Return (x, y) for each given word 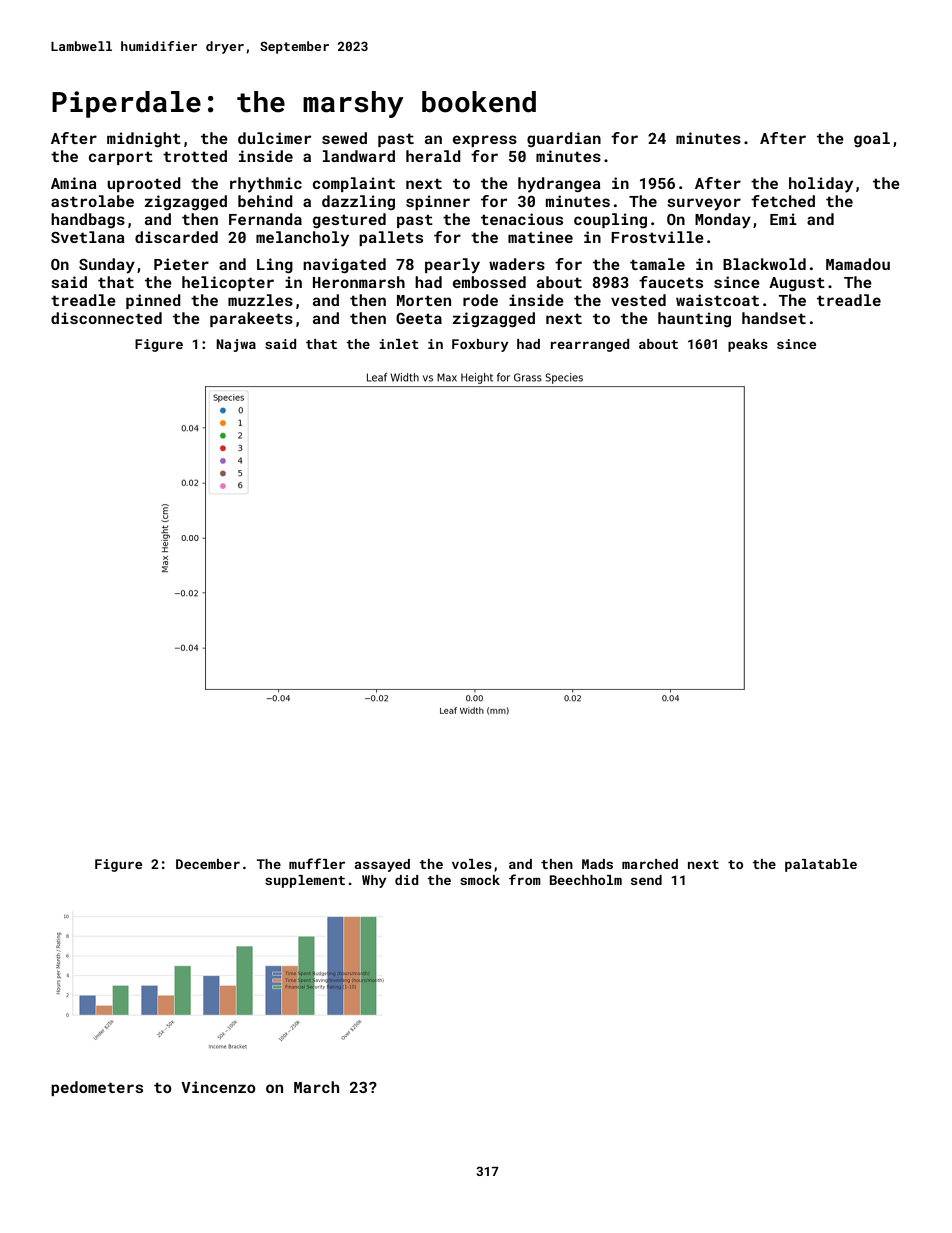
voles (472, 864)
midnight (144, 139)
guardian (564, 139)
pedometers (97, 1088)
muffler (317, 863)
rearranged (590, 345)
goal (872, 139)
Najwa (236, 345)
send (646, 880)
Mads (597, 864)
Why (374, 881)
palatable (821, 865)
